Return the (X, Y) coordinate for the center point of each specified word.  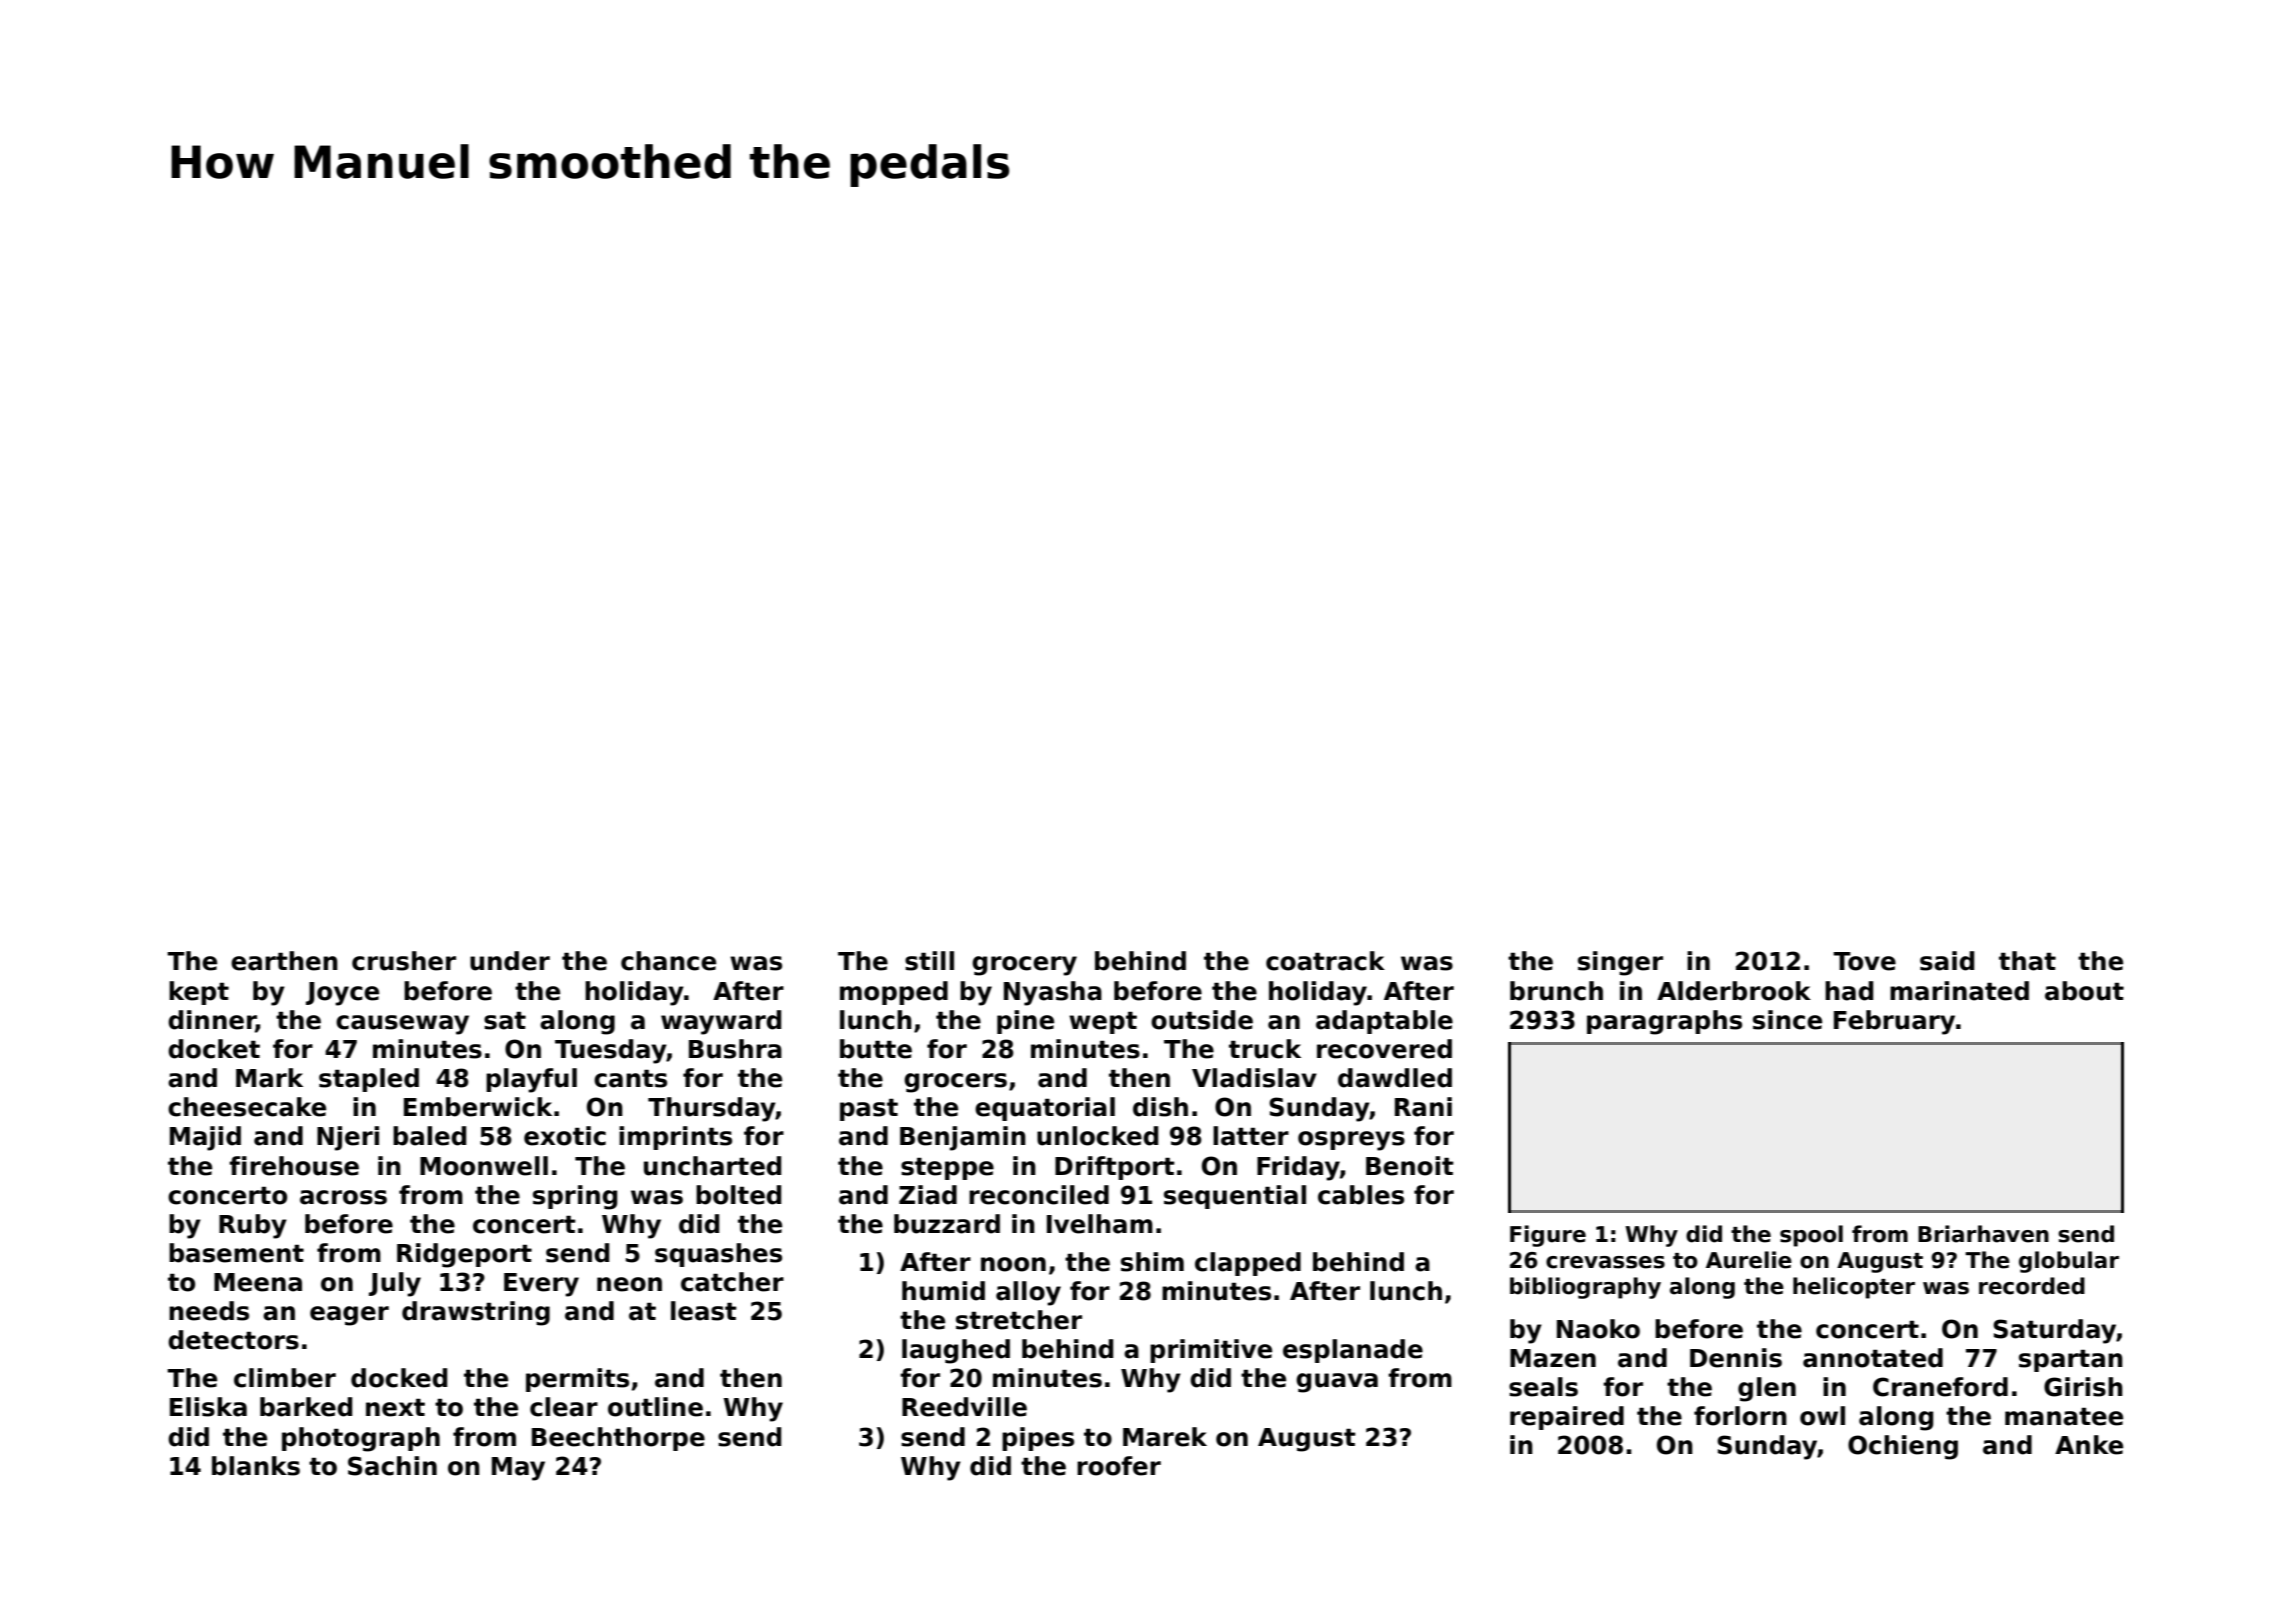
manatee (2064, 1416)
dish (1160, 1107)
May (518, 1469)
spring (575, 1197)
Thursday (712, 1109)
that (2027, 961)
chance (668, 961)
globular (2069, 1262)
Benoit (1409, 1166)
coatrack (1325, 961)
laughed (956, 1351)
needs (209, 1311)
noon (1013, 1264)
